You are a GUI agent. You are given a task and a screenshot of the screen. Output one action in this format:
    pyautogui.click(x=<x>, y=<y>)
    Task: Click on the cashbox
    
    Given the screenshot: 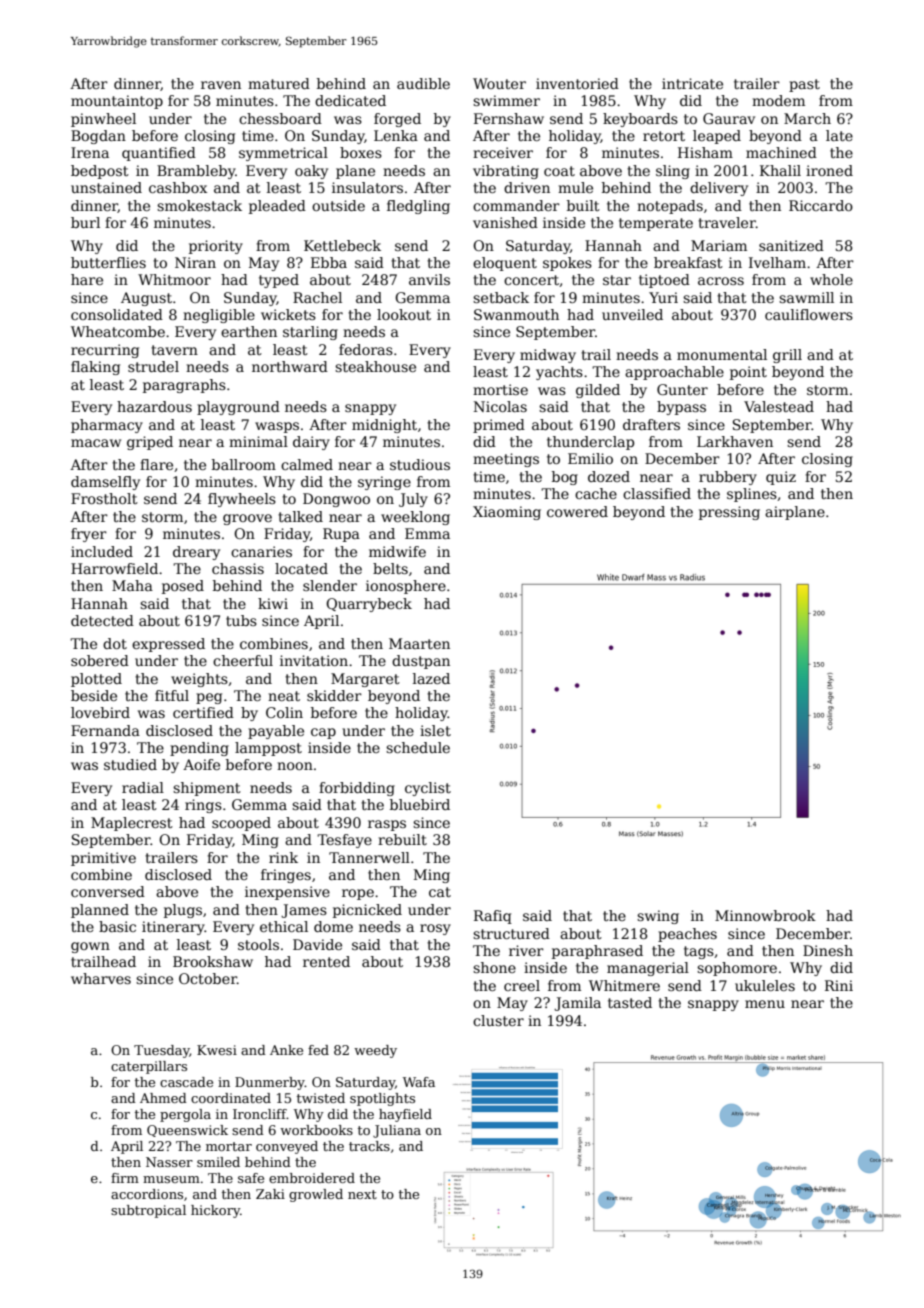 What is the action you would take?
    pyautogui.click(x=178, y=187)
